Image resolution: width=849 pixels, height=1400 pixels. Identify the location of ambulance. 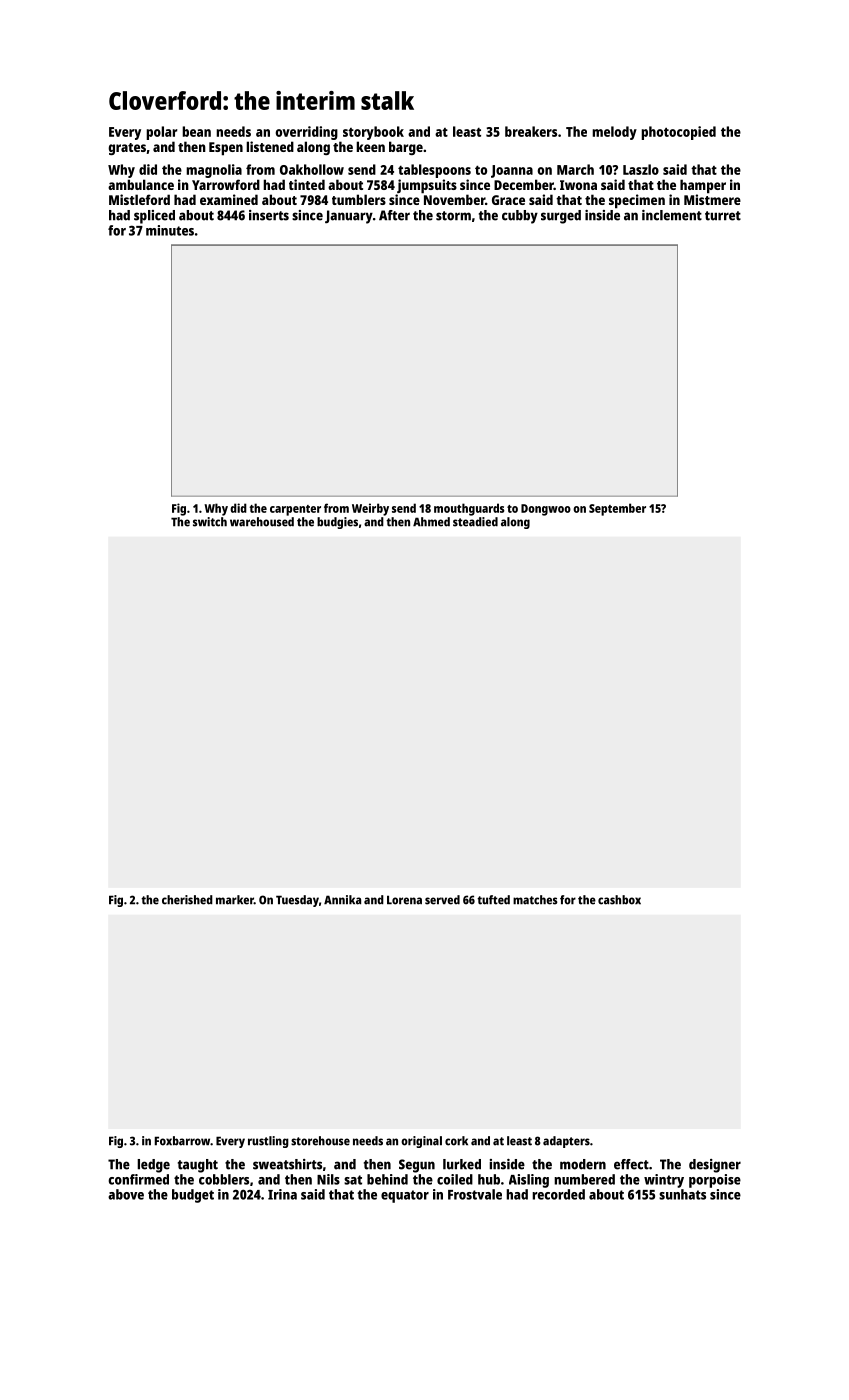
(141, 184).
